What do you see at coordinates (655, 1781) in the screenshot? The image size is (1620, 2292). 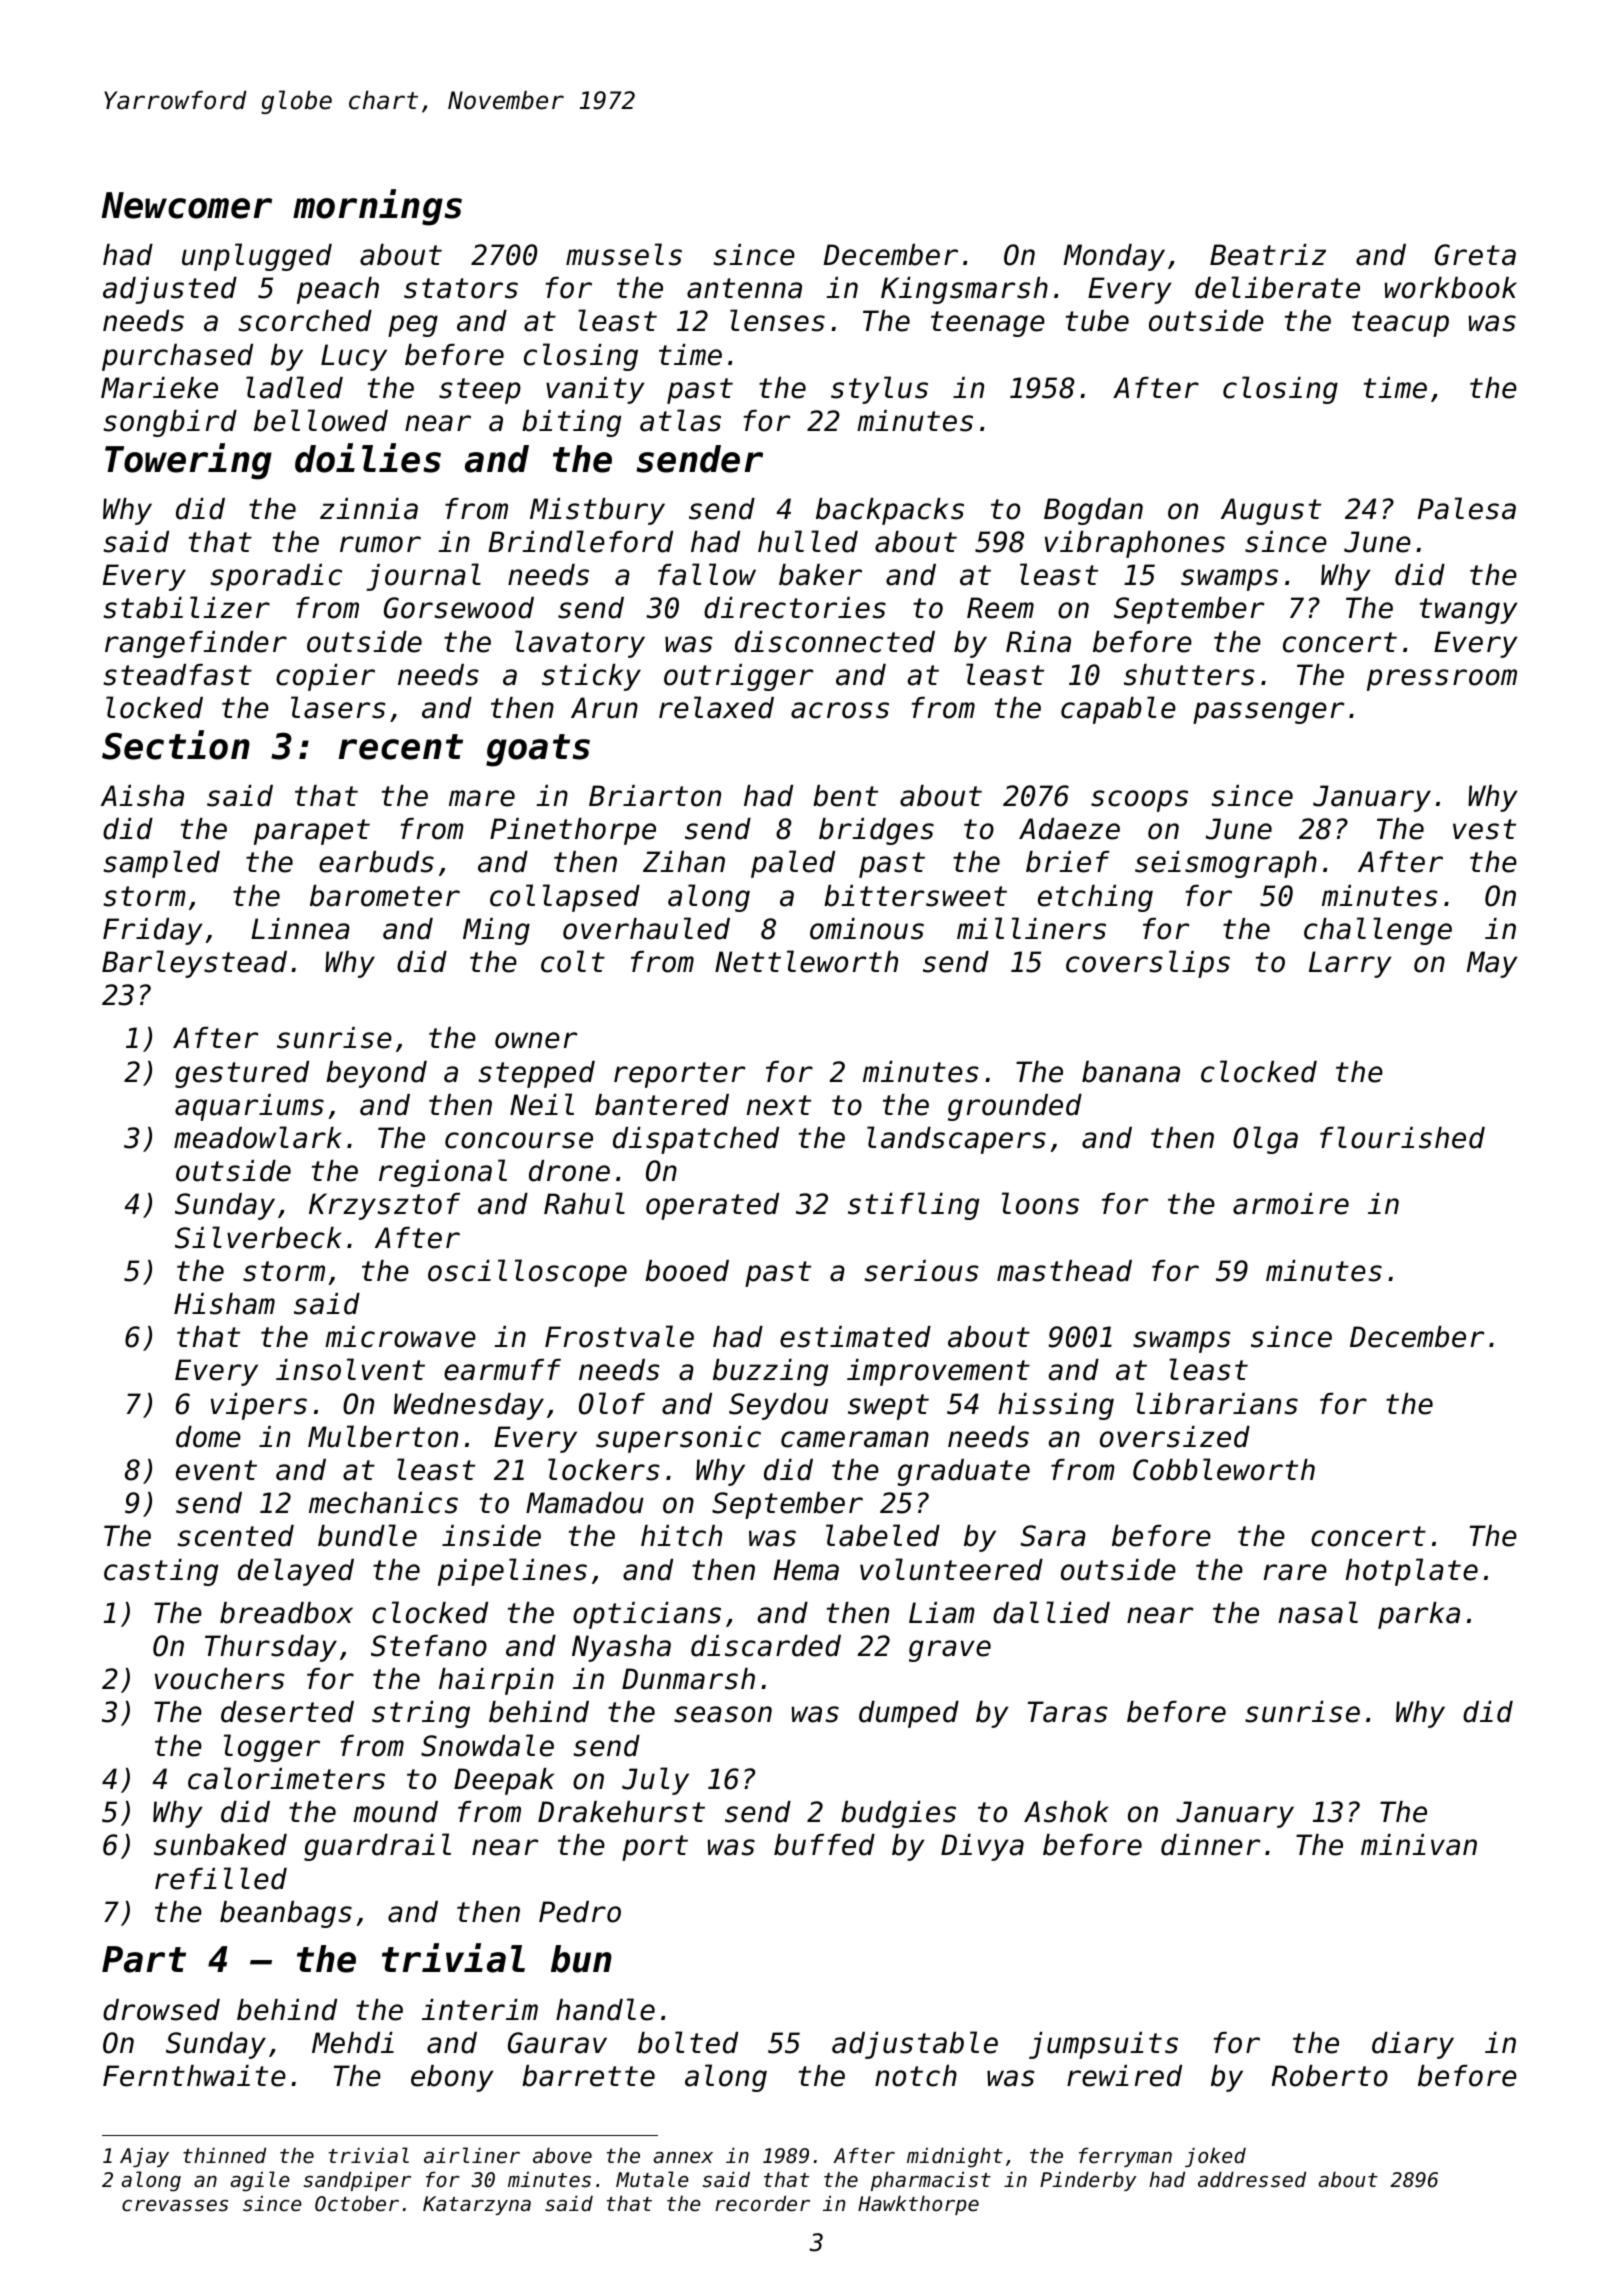 I see `July` at bounding box center [655, 1781].
